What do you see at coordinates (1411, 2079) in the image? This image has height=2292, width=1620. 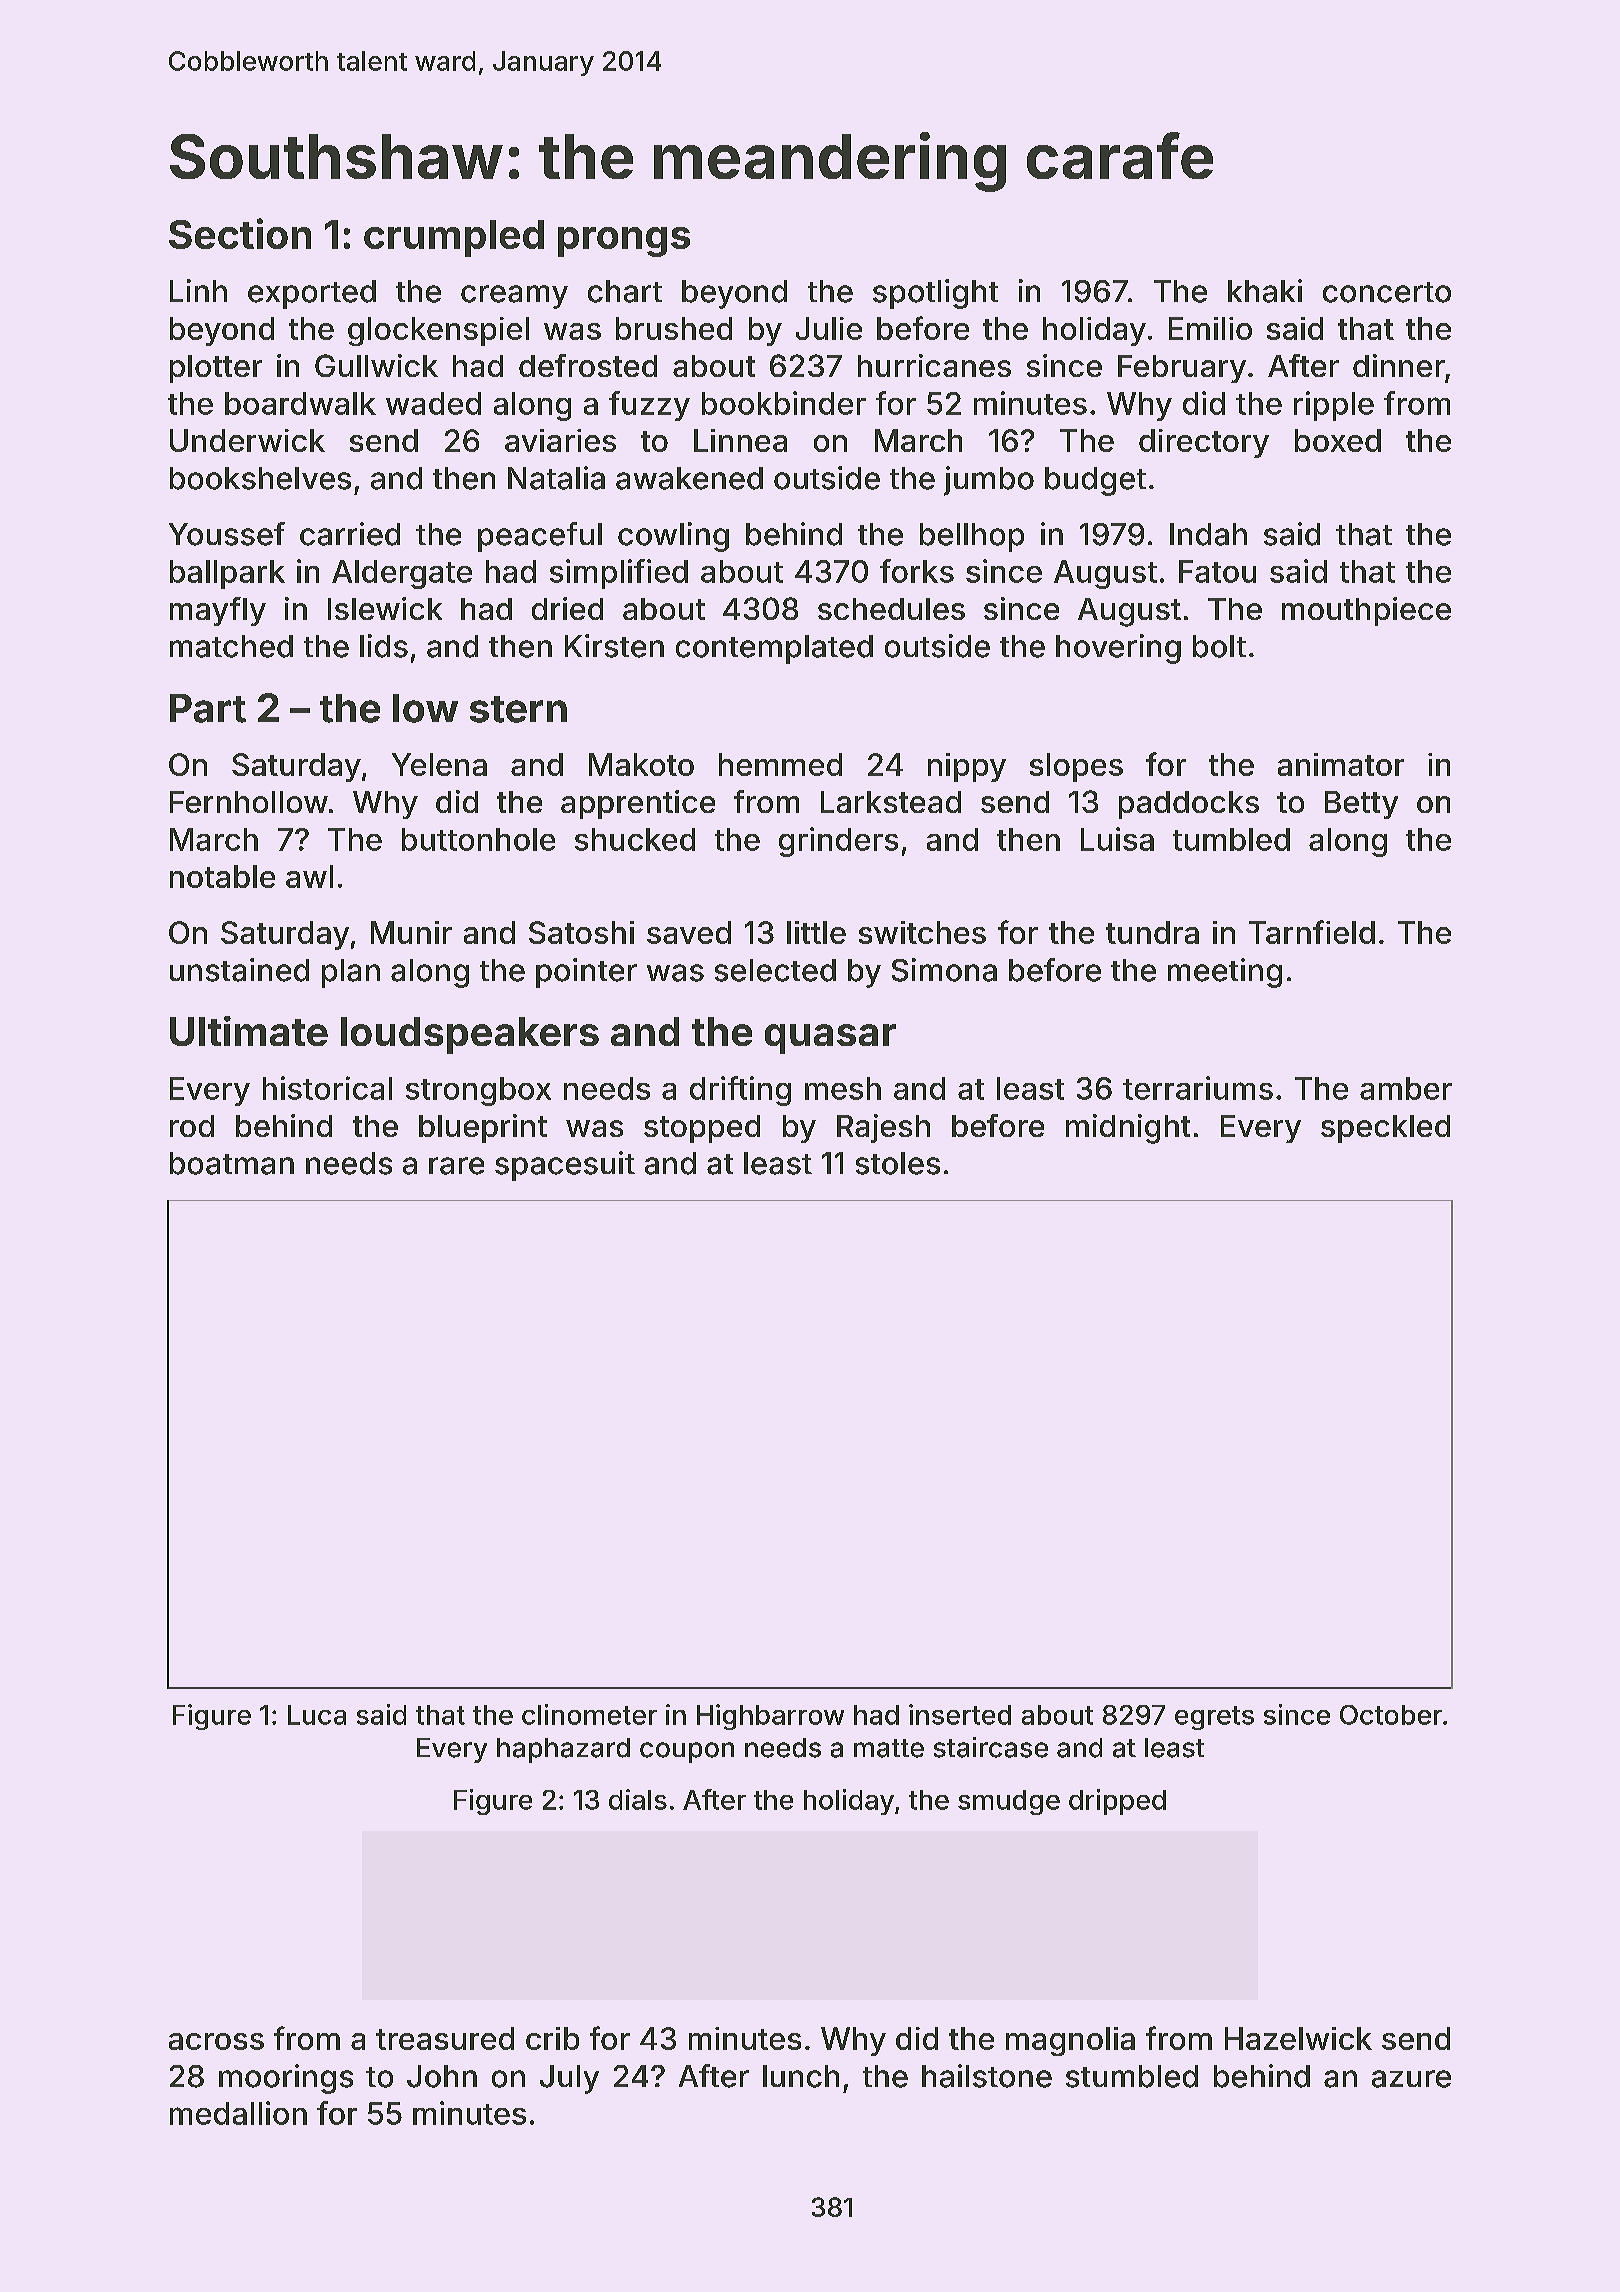 I see `azure` at bounding box center [1411, 2079].
